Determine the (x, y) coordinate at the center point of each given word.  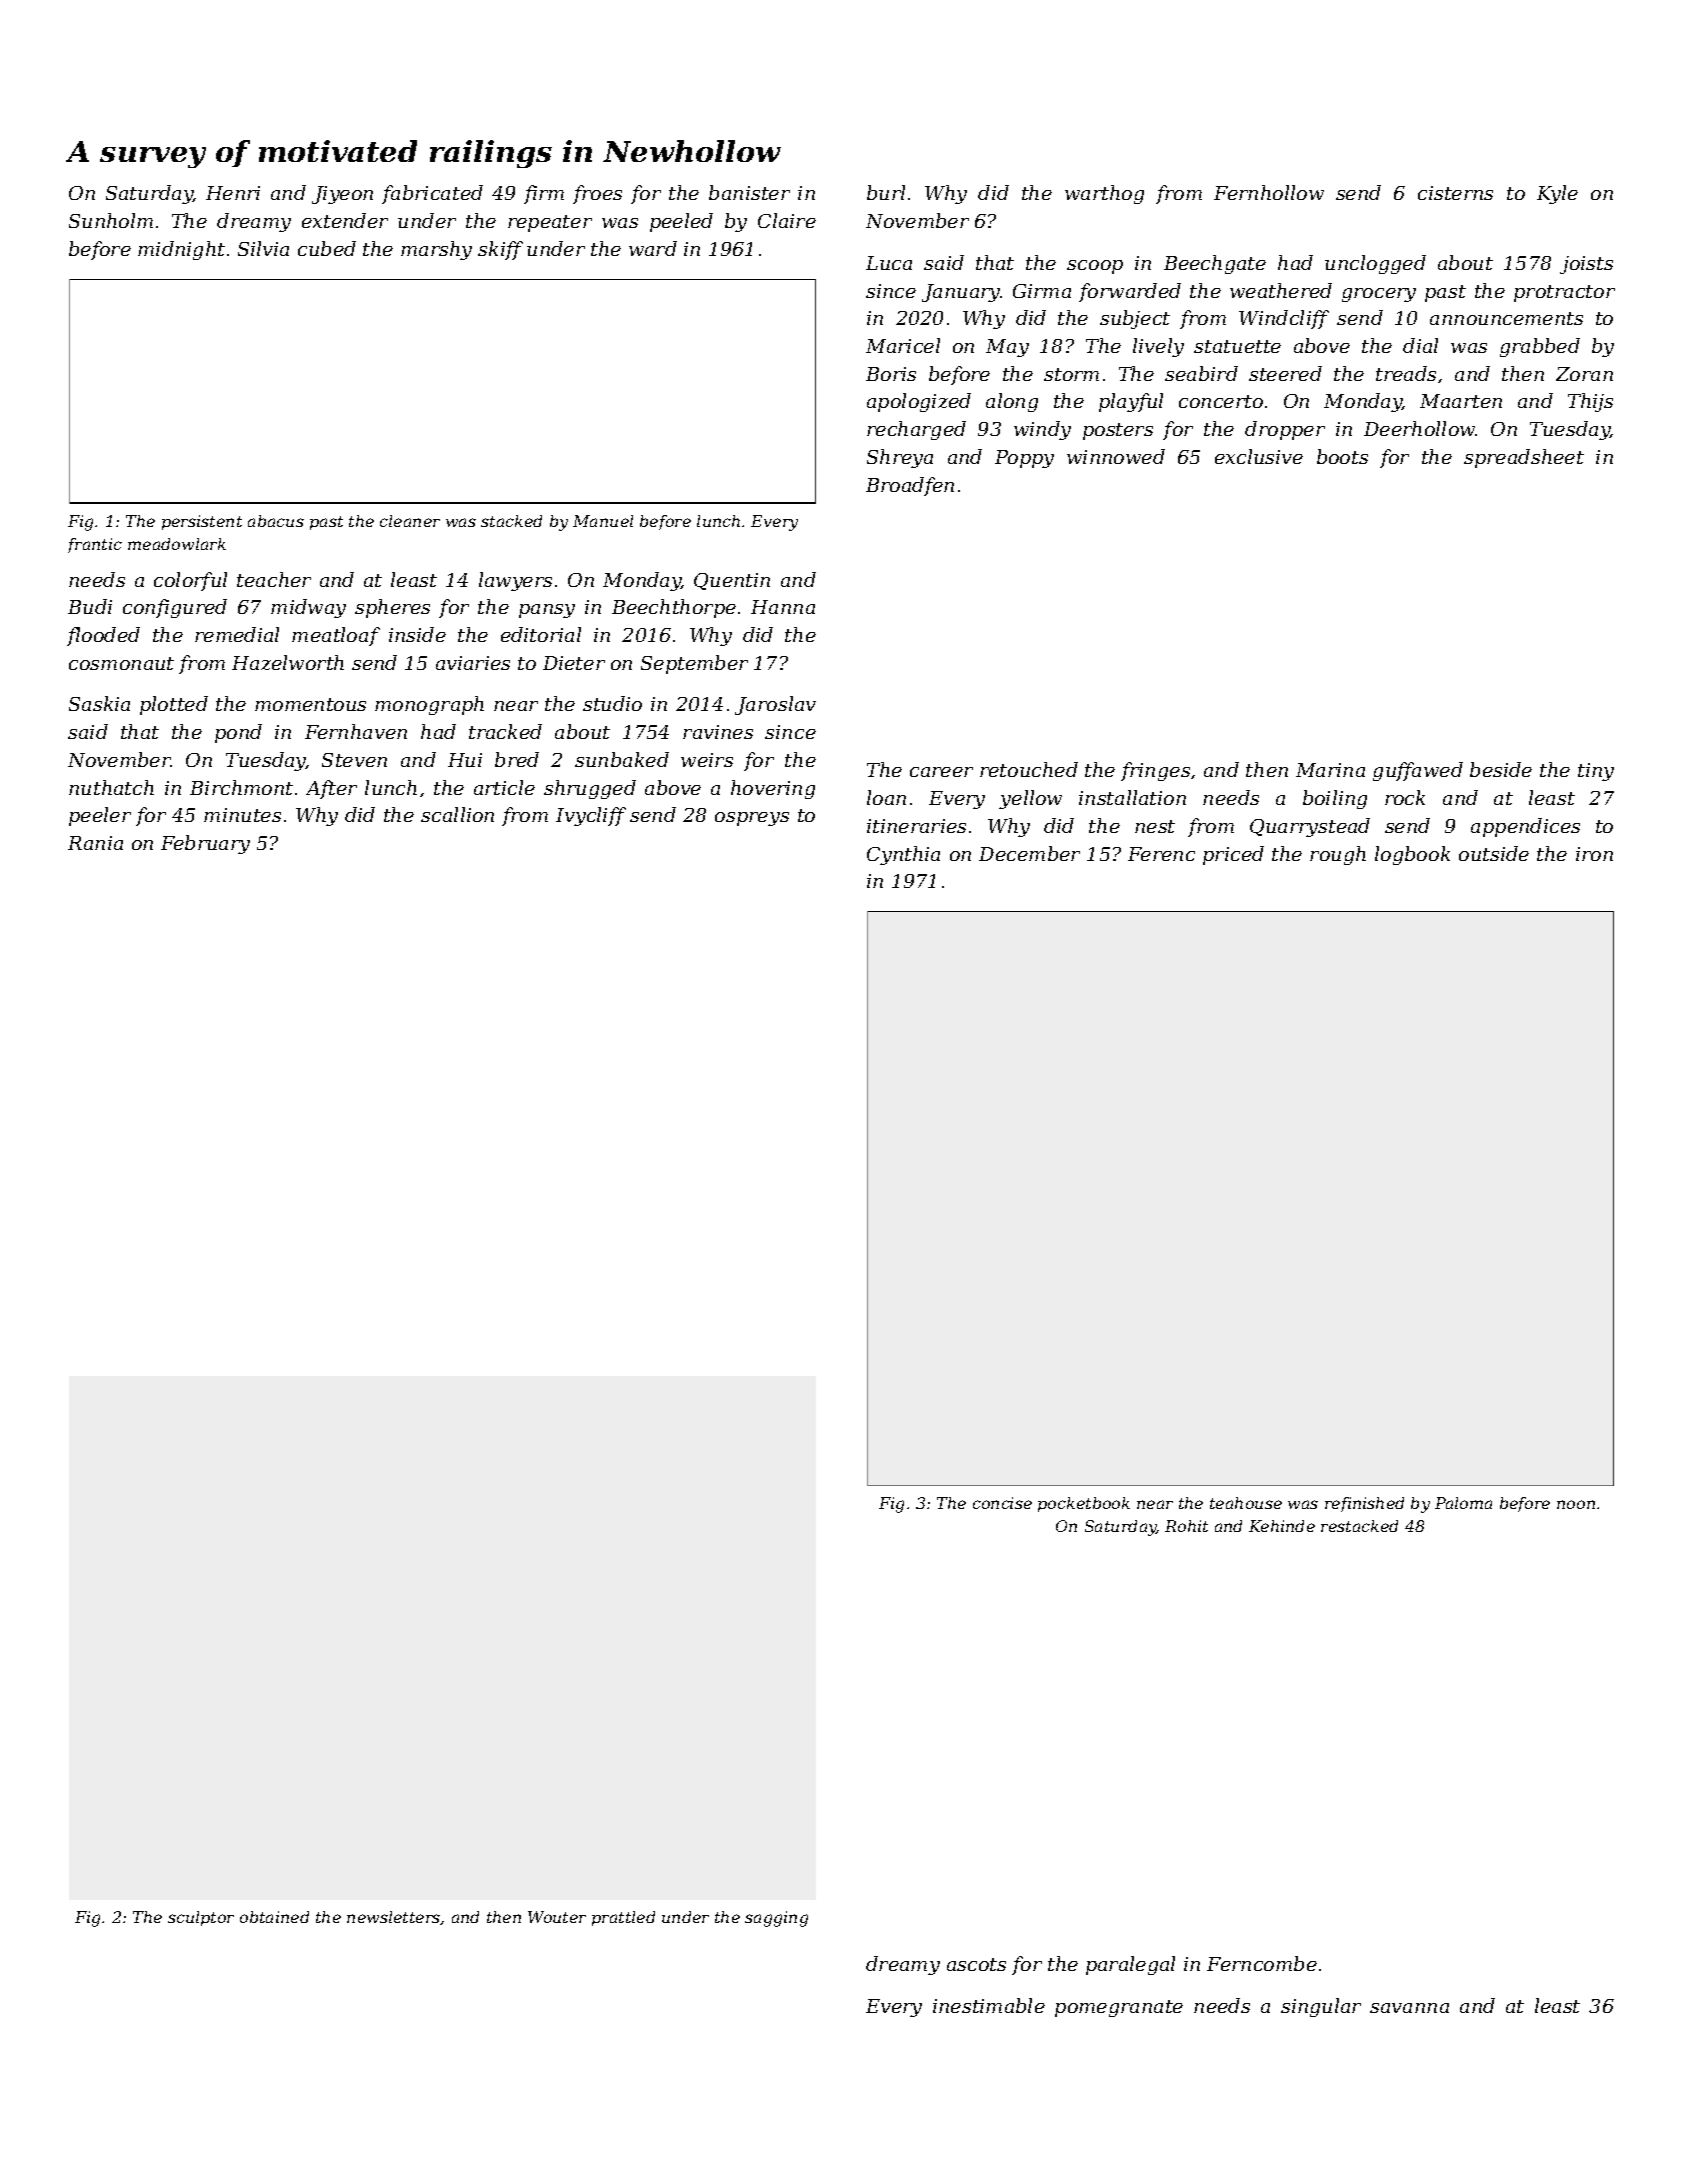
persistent (202, 522)
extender (345, 220)
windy (1042, 430)
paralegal (1130, 1965)
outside (1494, 853)
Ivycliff (591, 816)
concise (1002, 1503)
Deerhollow (1420, 428)
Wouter (557, 1917)
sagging (776, 1919)
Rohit (1186, 1526)
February (205, 844)
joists (1586, 265)
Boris (891, 374)
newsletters (394, 1918)
